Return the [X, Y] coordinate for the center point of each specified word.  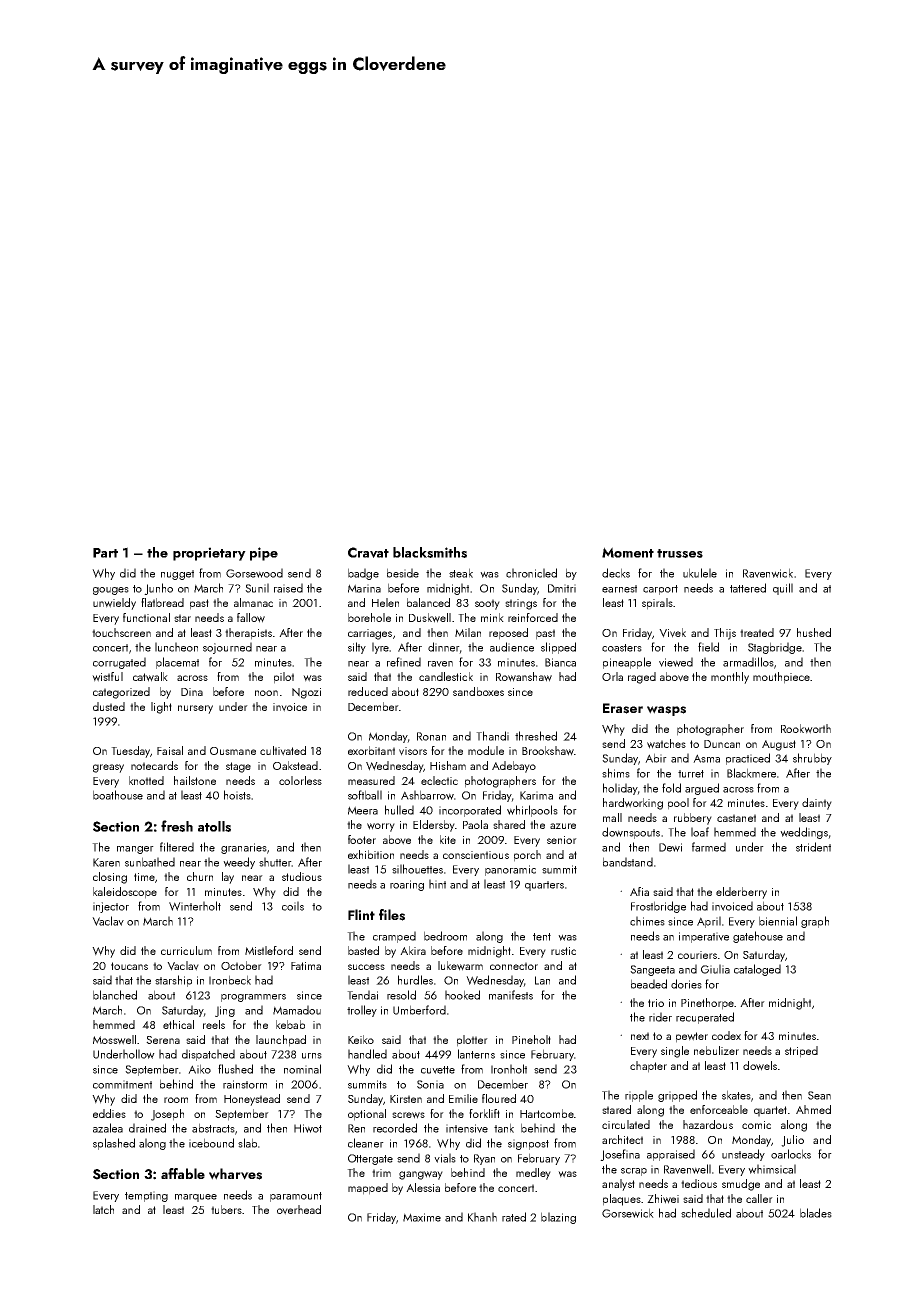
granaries [244, 848]
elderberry [741, 893]
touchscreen [121, 632]
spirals [657, 604]
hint [437, 884]
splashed [114, 1144]
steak [461, 573]
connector [514, 966]
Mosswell [114, 1040]
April [709, 922]
